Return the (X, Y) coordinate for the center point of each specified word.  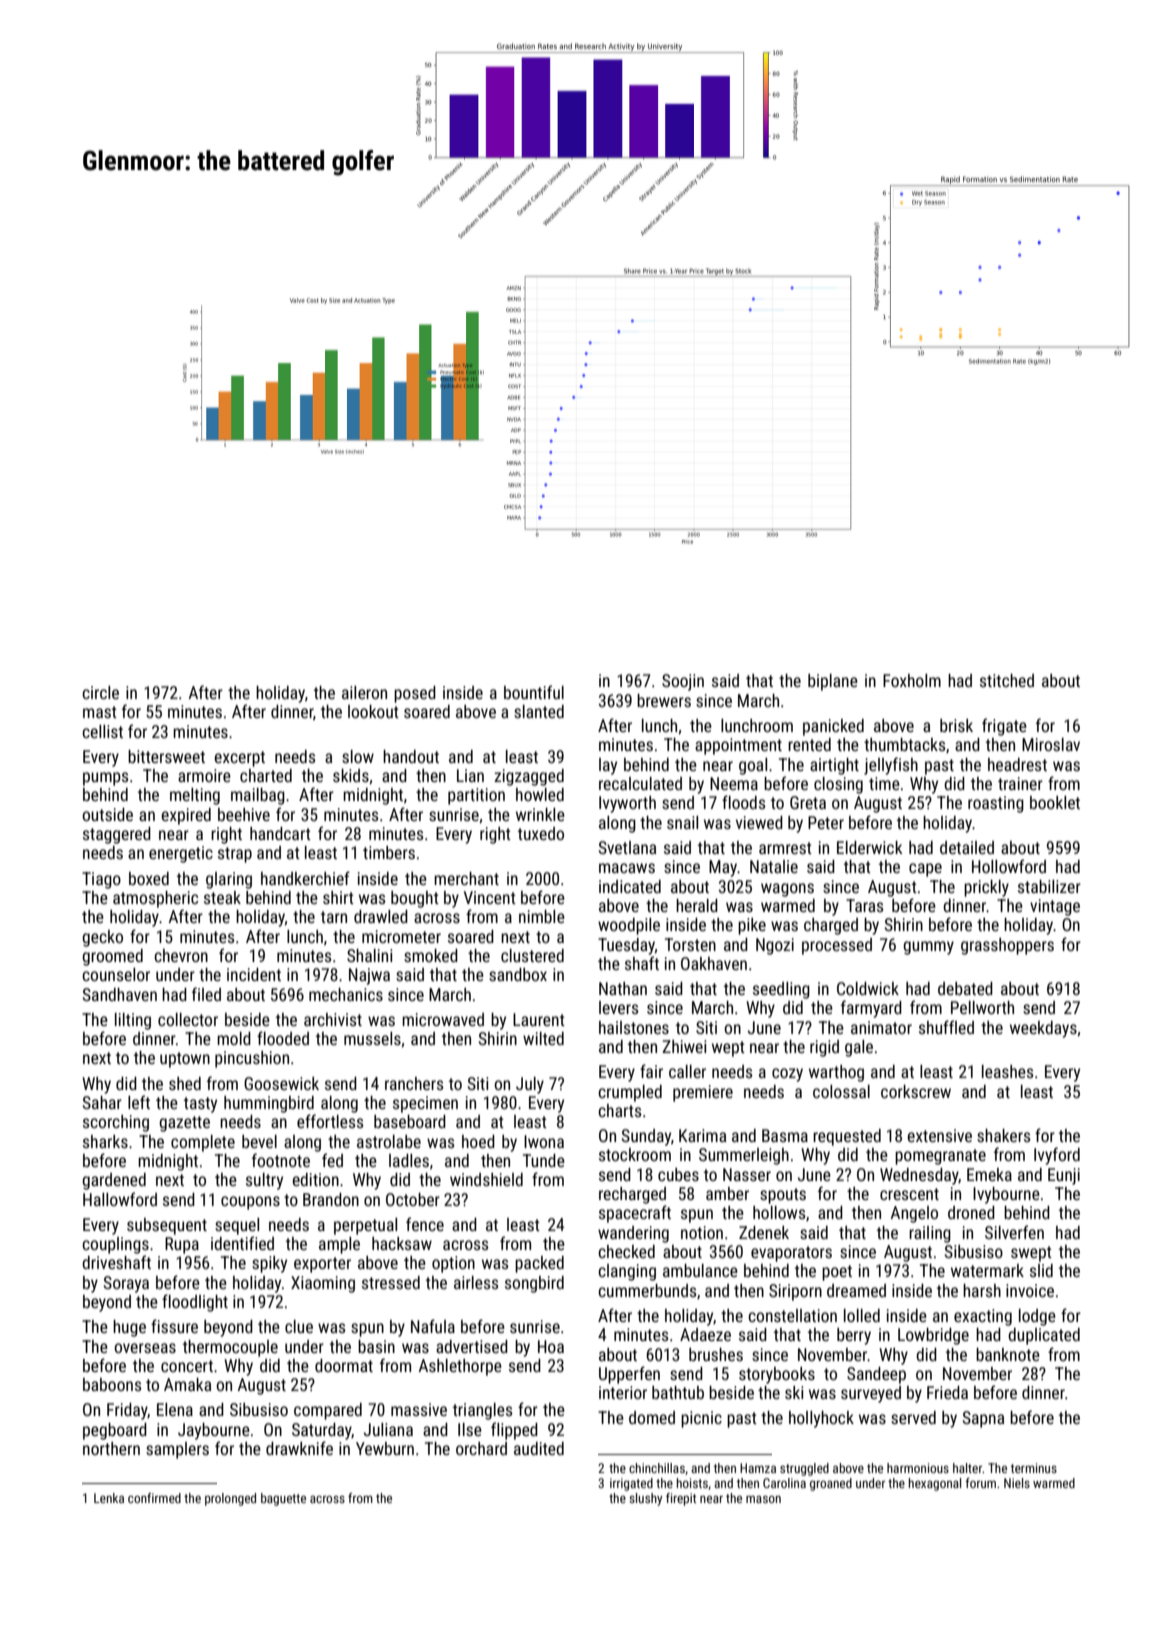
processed (837, 946)
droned (971, 1212)
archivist (333, 1019)
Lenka (109, 1498)
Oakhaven (714, 963)
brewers (664, 700)
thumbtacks (905, 744)
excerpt (239, 759)
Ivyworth (627, 804)
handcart (280, 833)
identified (242, 1243)
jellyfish (891, 766)
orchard (481, 1448)
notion (702, 1232)
